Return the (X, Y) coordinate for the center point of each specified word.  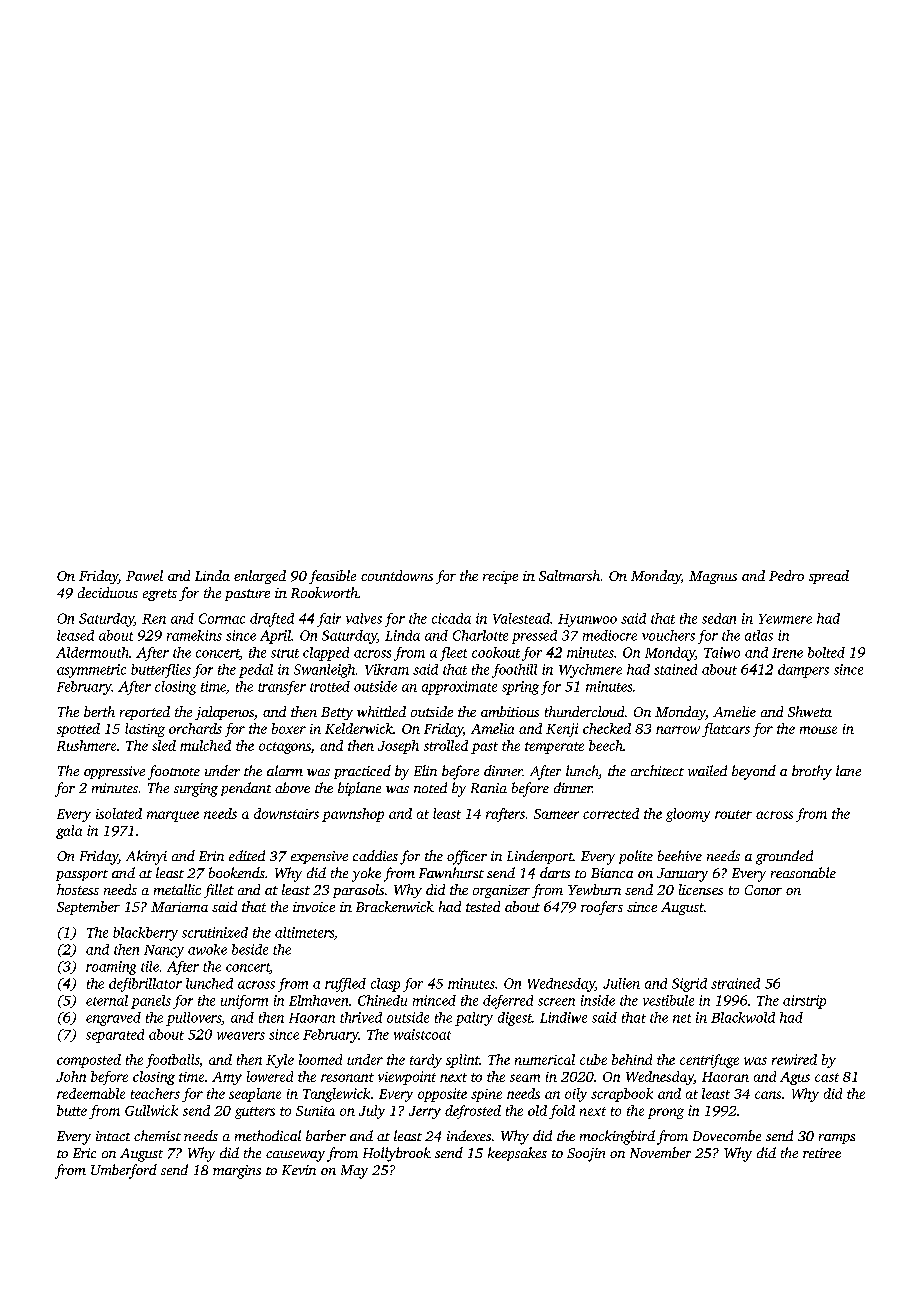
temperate (554, 748)
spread (829, 577)
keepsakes (517, 1154)
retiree (822, 1153)
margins (237, 1172)
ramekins (194, 635)
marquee (173, 816)
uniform (244, 1002)
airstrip (804, 1002)
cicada (451, 618)
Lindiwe (563, 1017)
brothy (812, 772)
